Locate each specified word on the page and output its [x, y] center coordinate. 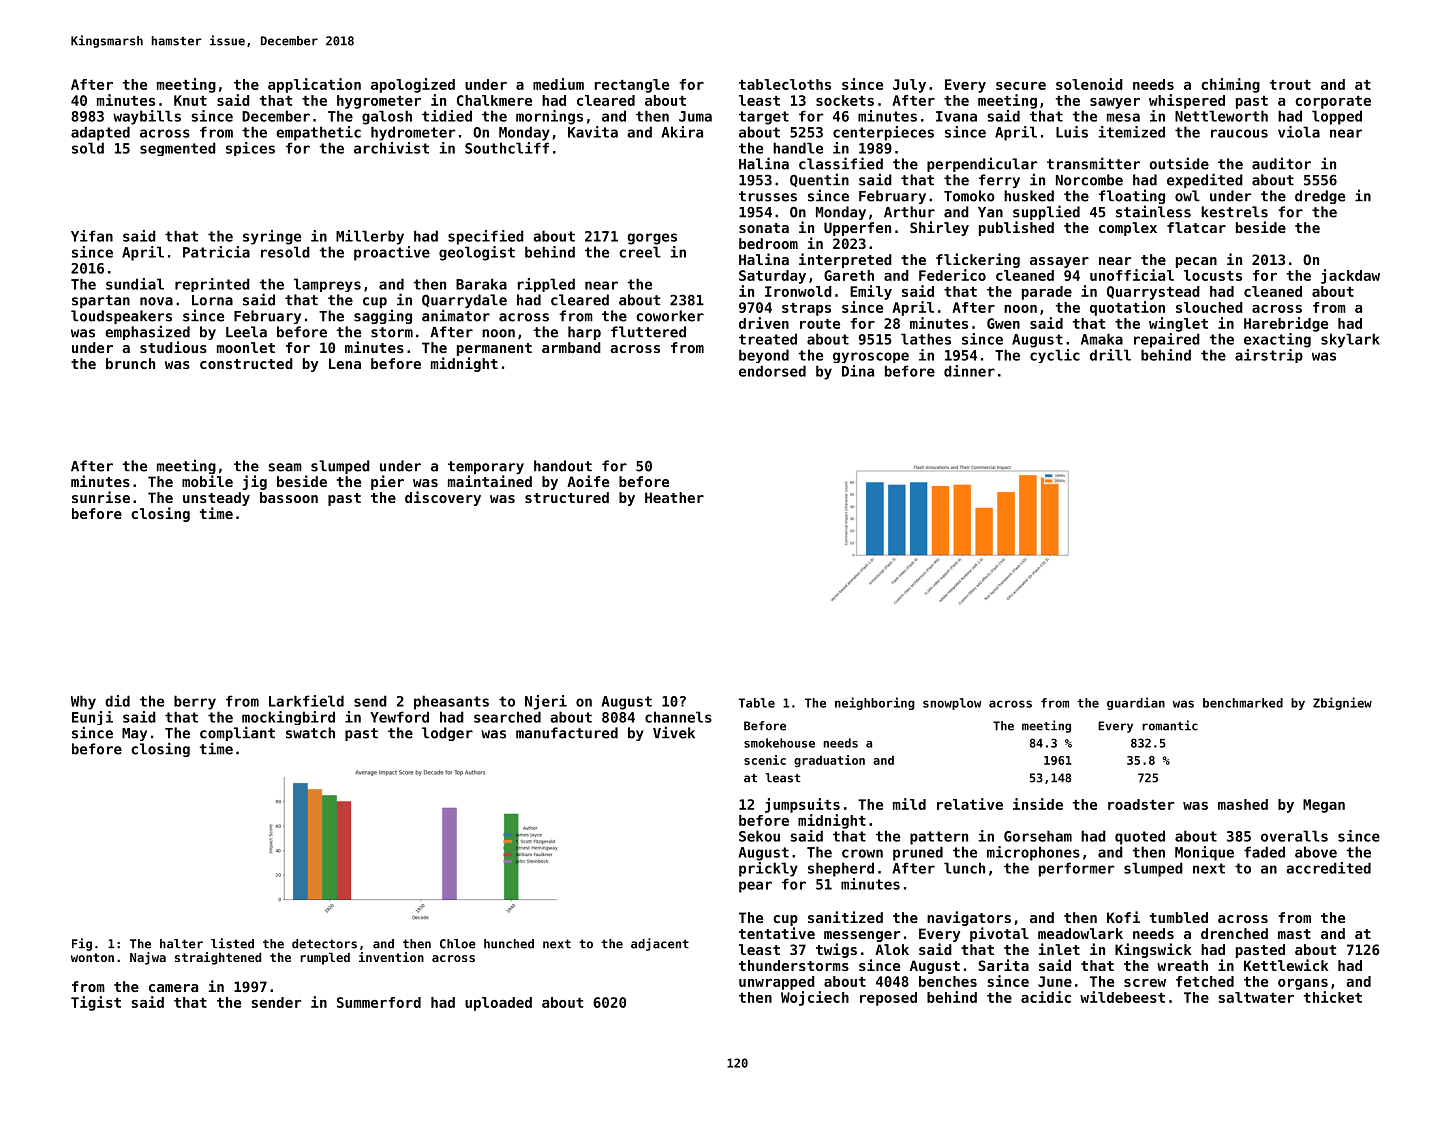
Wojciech [815, 998]
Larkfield [306, 701]
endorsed [772, 371]
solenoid [1089, 84]
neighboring [875, 703]
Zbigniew [1342, 703]
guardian [1136, 703]
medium [558, 84]
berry [195, 702]
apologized [413, 85]
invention [391, 957]
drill [1110, 355]
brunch [130, 363]
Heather [674, 497]
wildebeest [1122, 997]
